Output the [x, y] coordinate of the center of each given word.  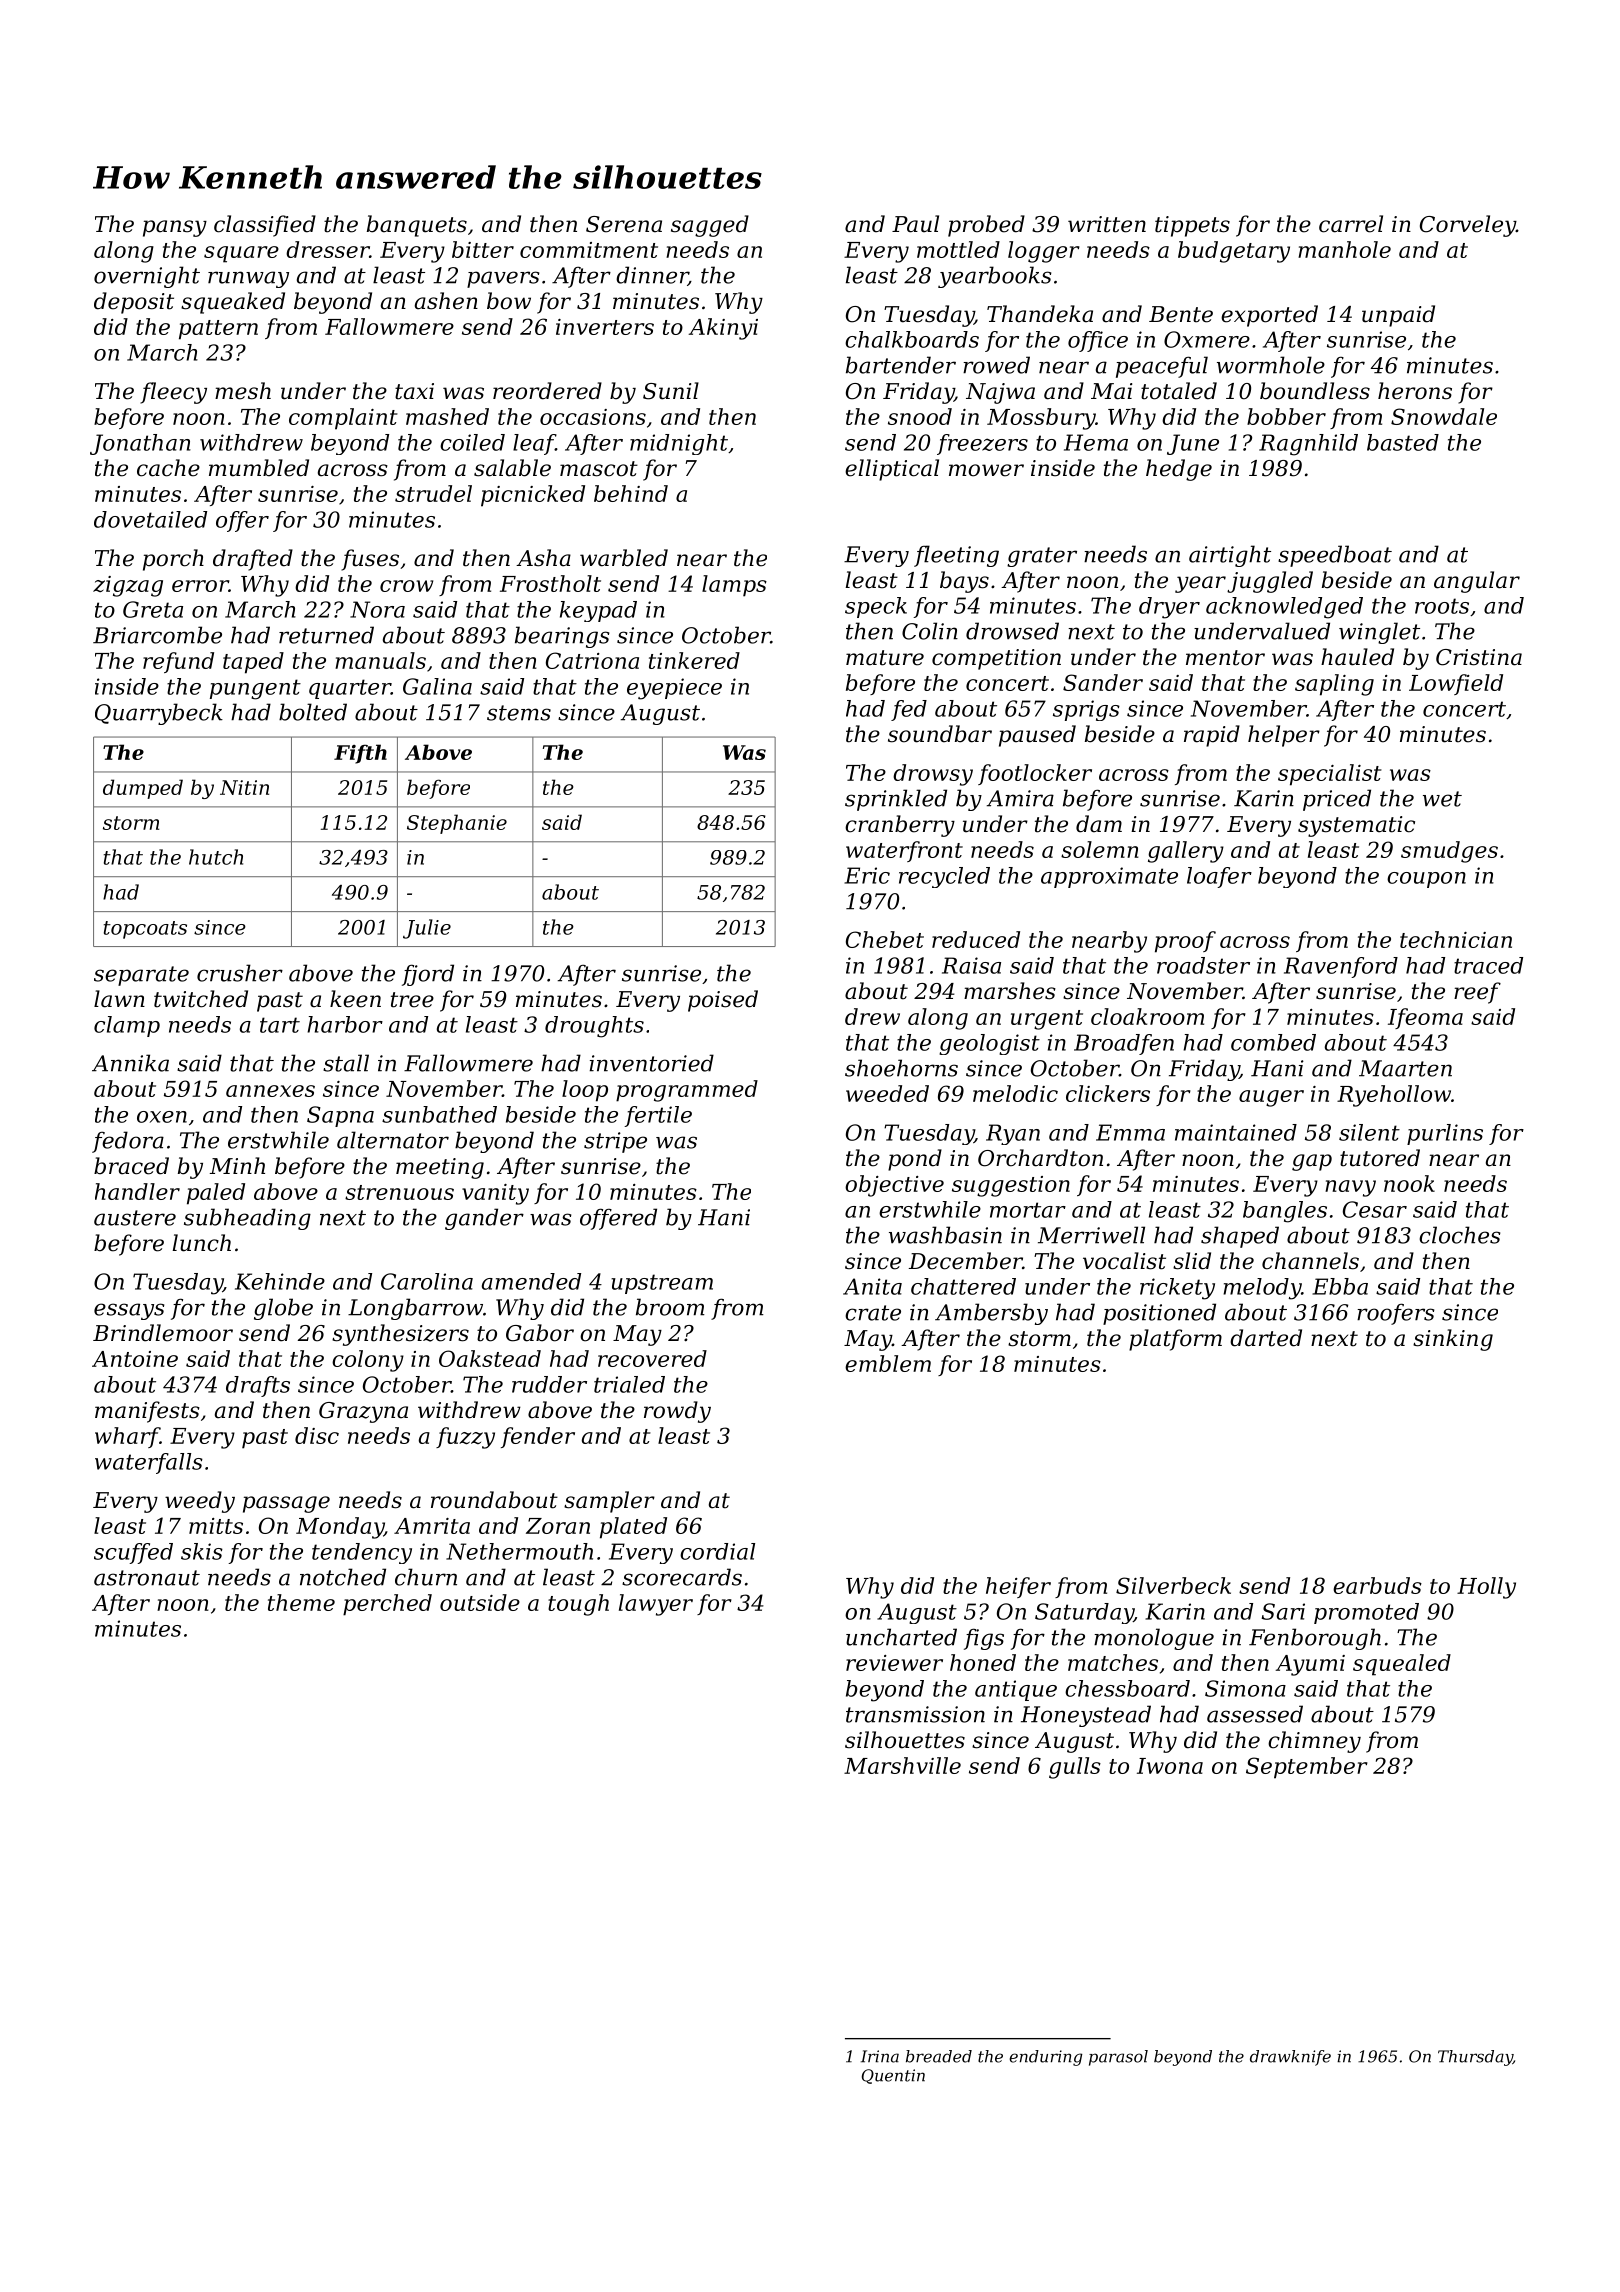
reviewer [894, 1663]
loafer [1219, 877]
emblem [888, 1363]
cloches [1459, 1235]
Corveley [1468, 226]
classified [265, 226]
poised [723, 1001]
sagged [710, 226]
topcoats [145, 930]
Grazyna [363, 1412]
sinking [1453, 1340]
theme [301, 1602]
